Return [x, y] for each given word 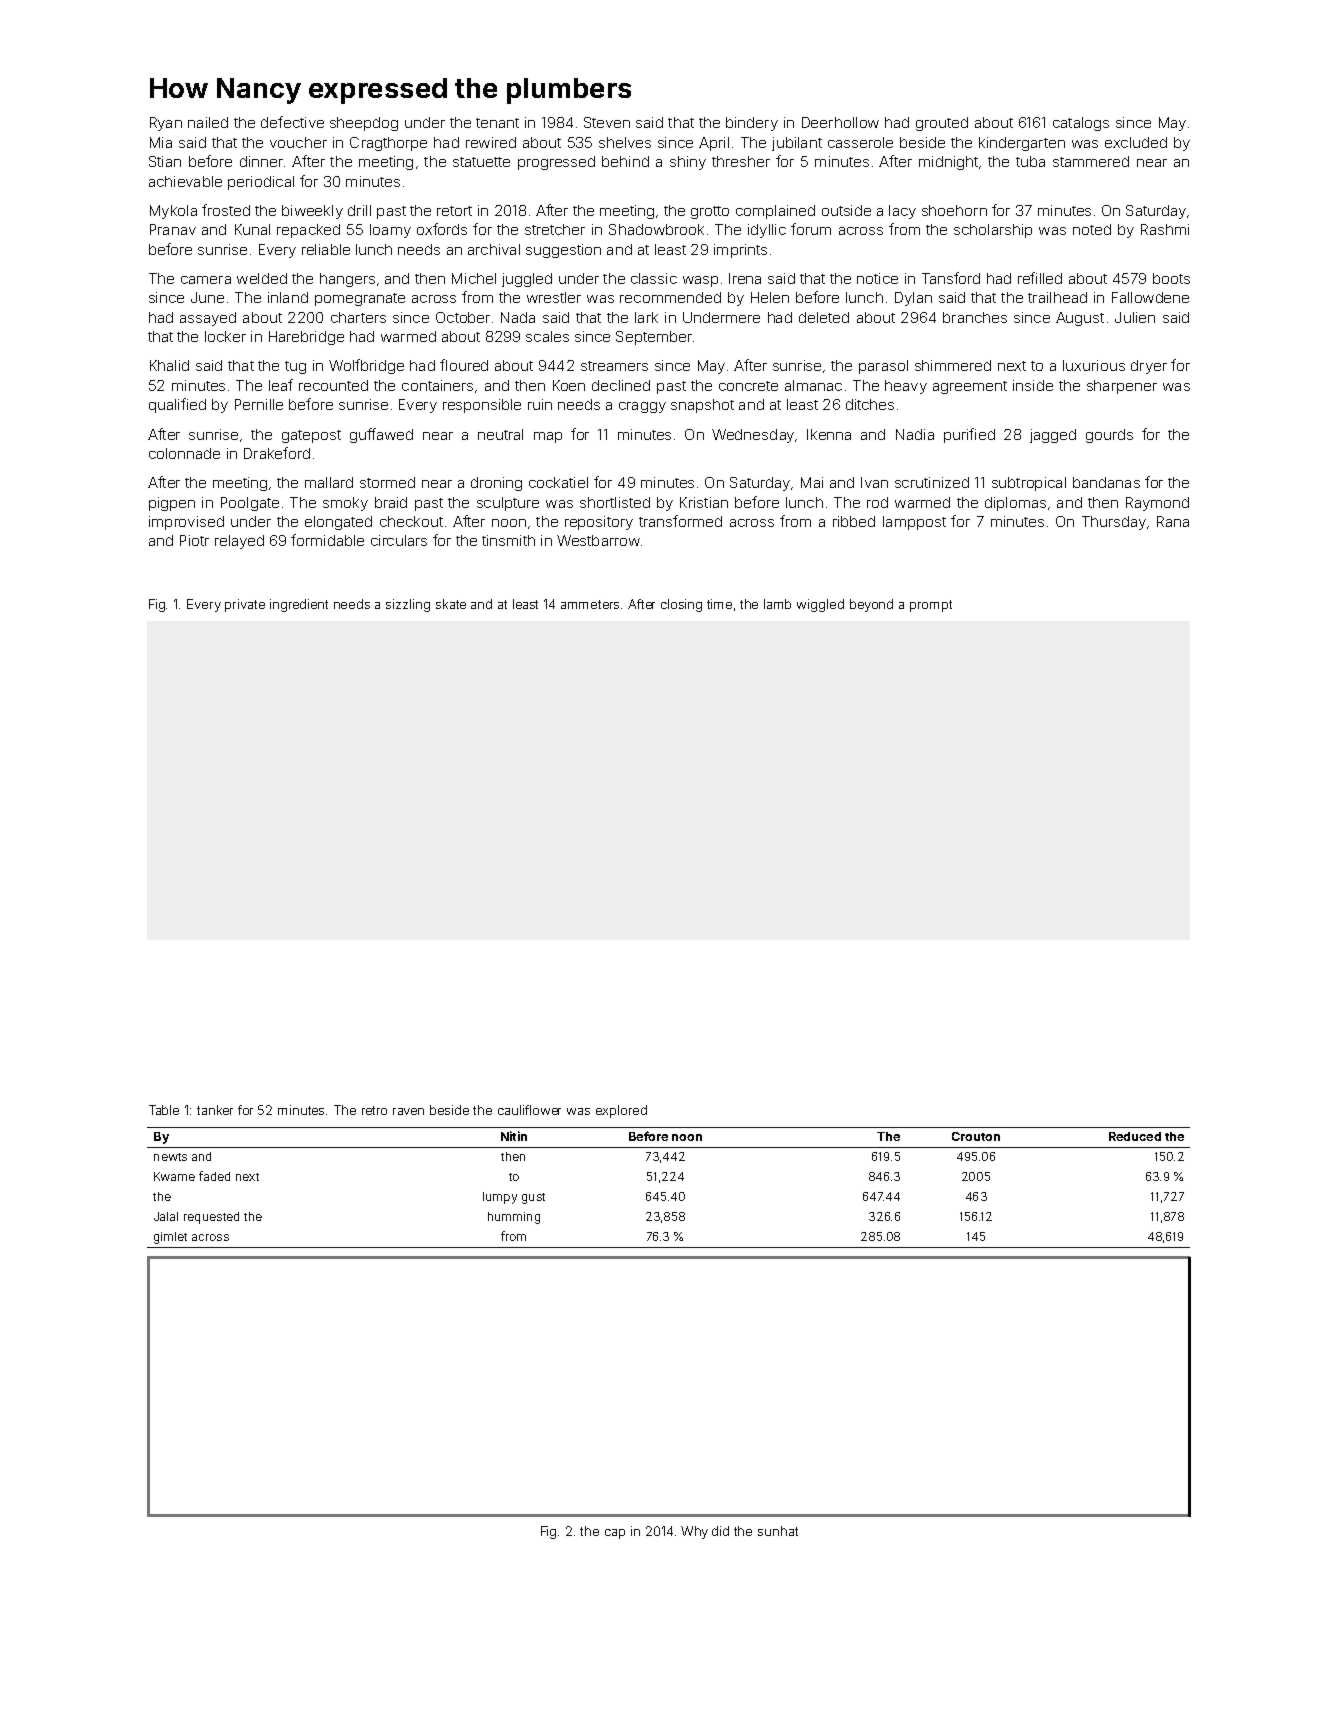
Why [694, 1532]
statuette [481, 162]
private [245, 605]
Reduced [1135, 1136]
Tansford [951, 278]
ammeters [590, 604]
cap [615, 1534]
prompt [931, 606]
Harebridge [306, 338]
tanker [215, 1110]
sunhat [778, 1531]
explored [621, 1111]
